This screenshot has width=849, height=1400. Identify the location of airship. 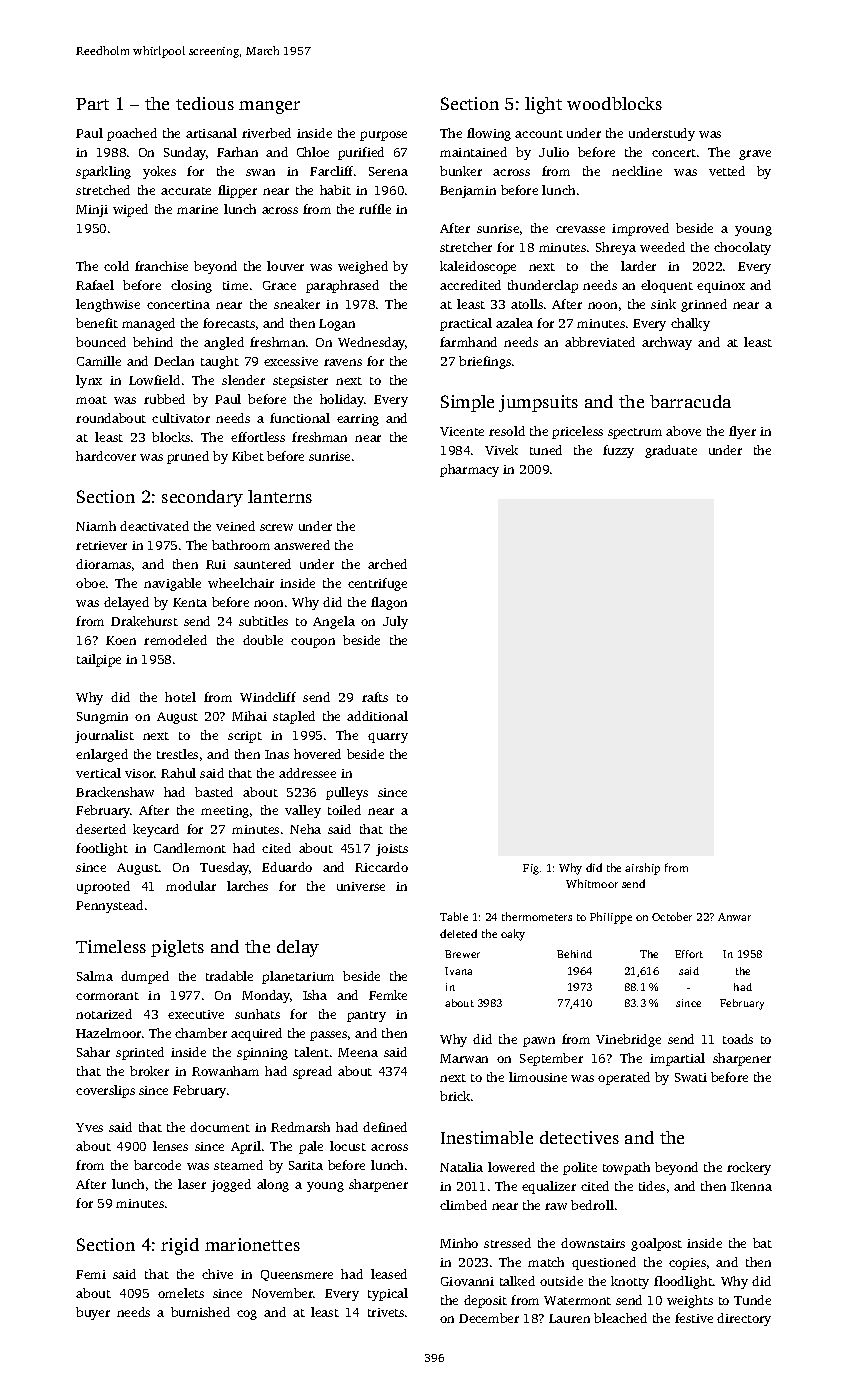
(642, 869).
